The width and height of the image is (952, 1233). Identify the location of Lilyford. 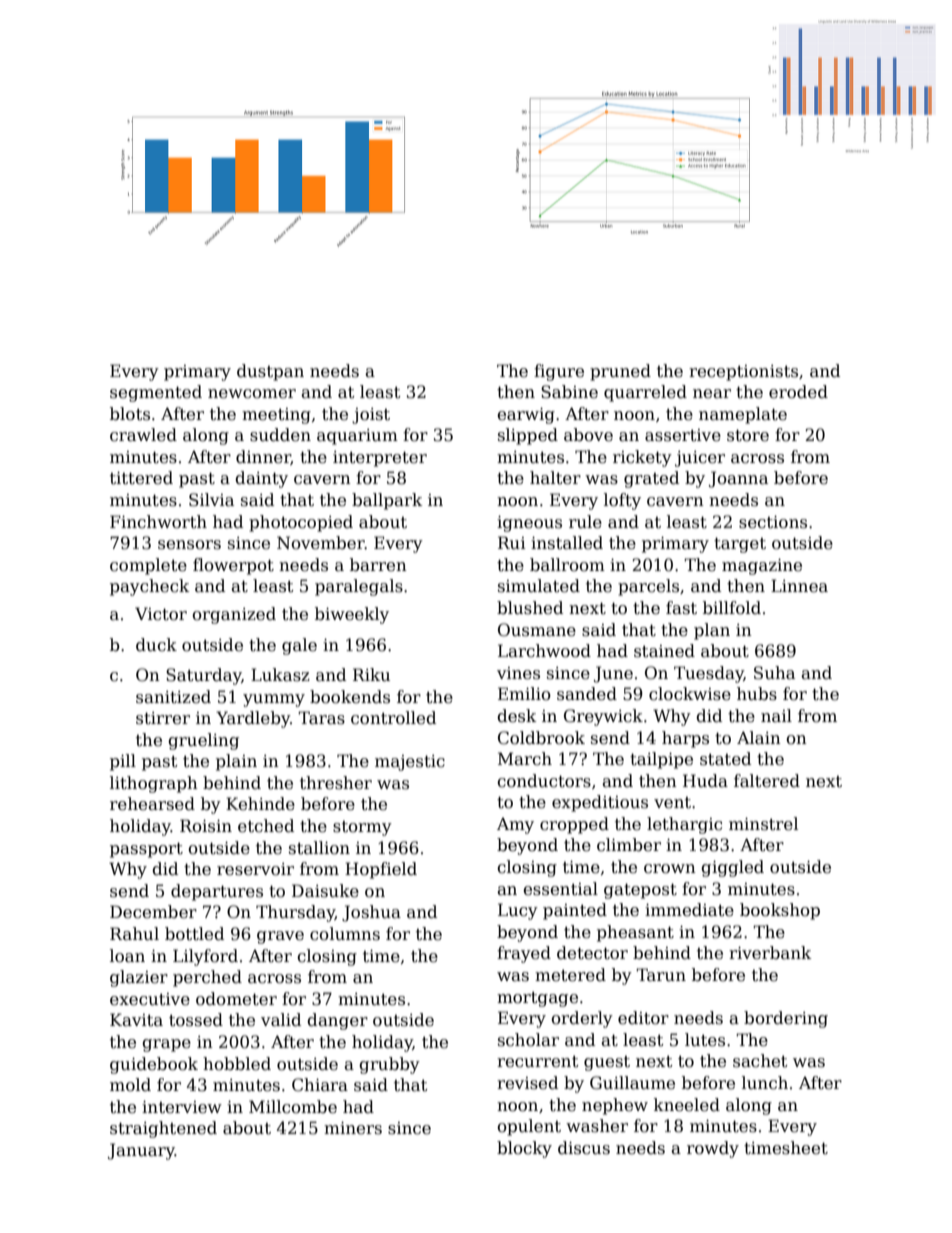
(205, 957).
